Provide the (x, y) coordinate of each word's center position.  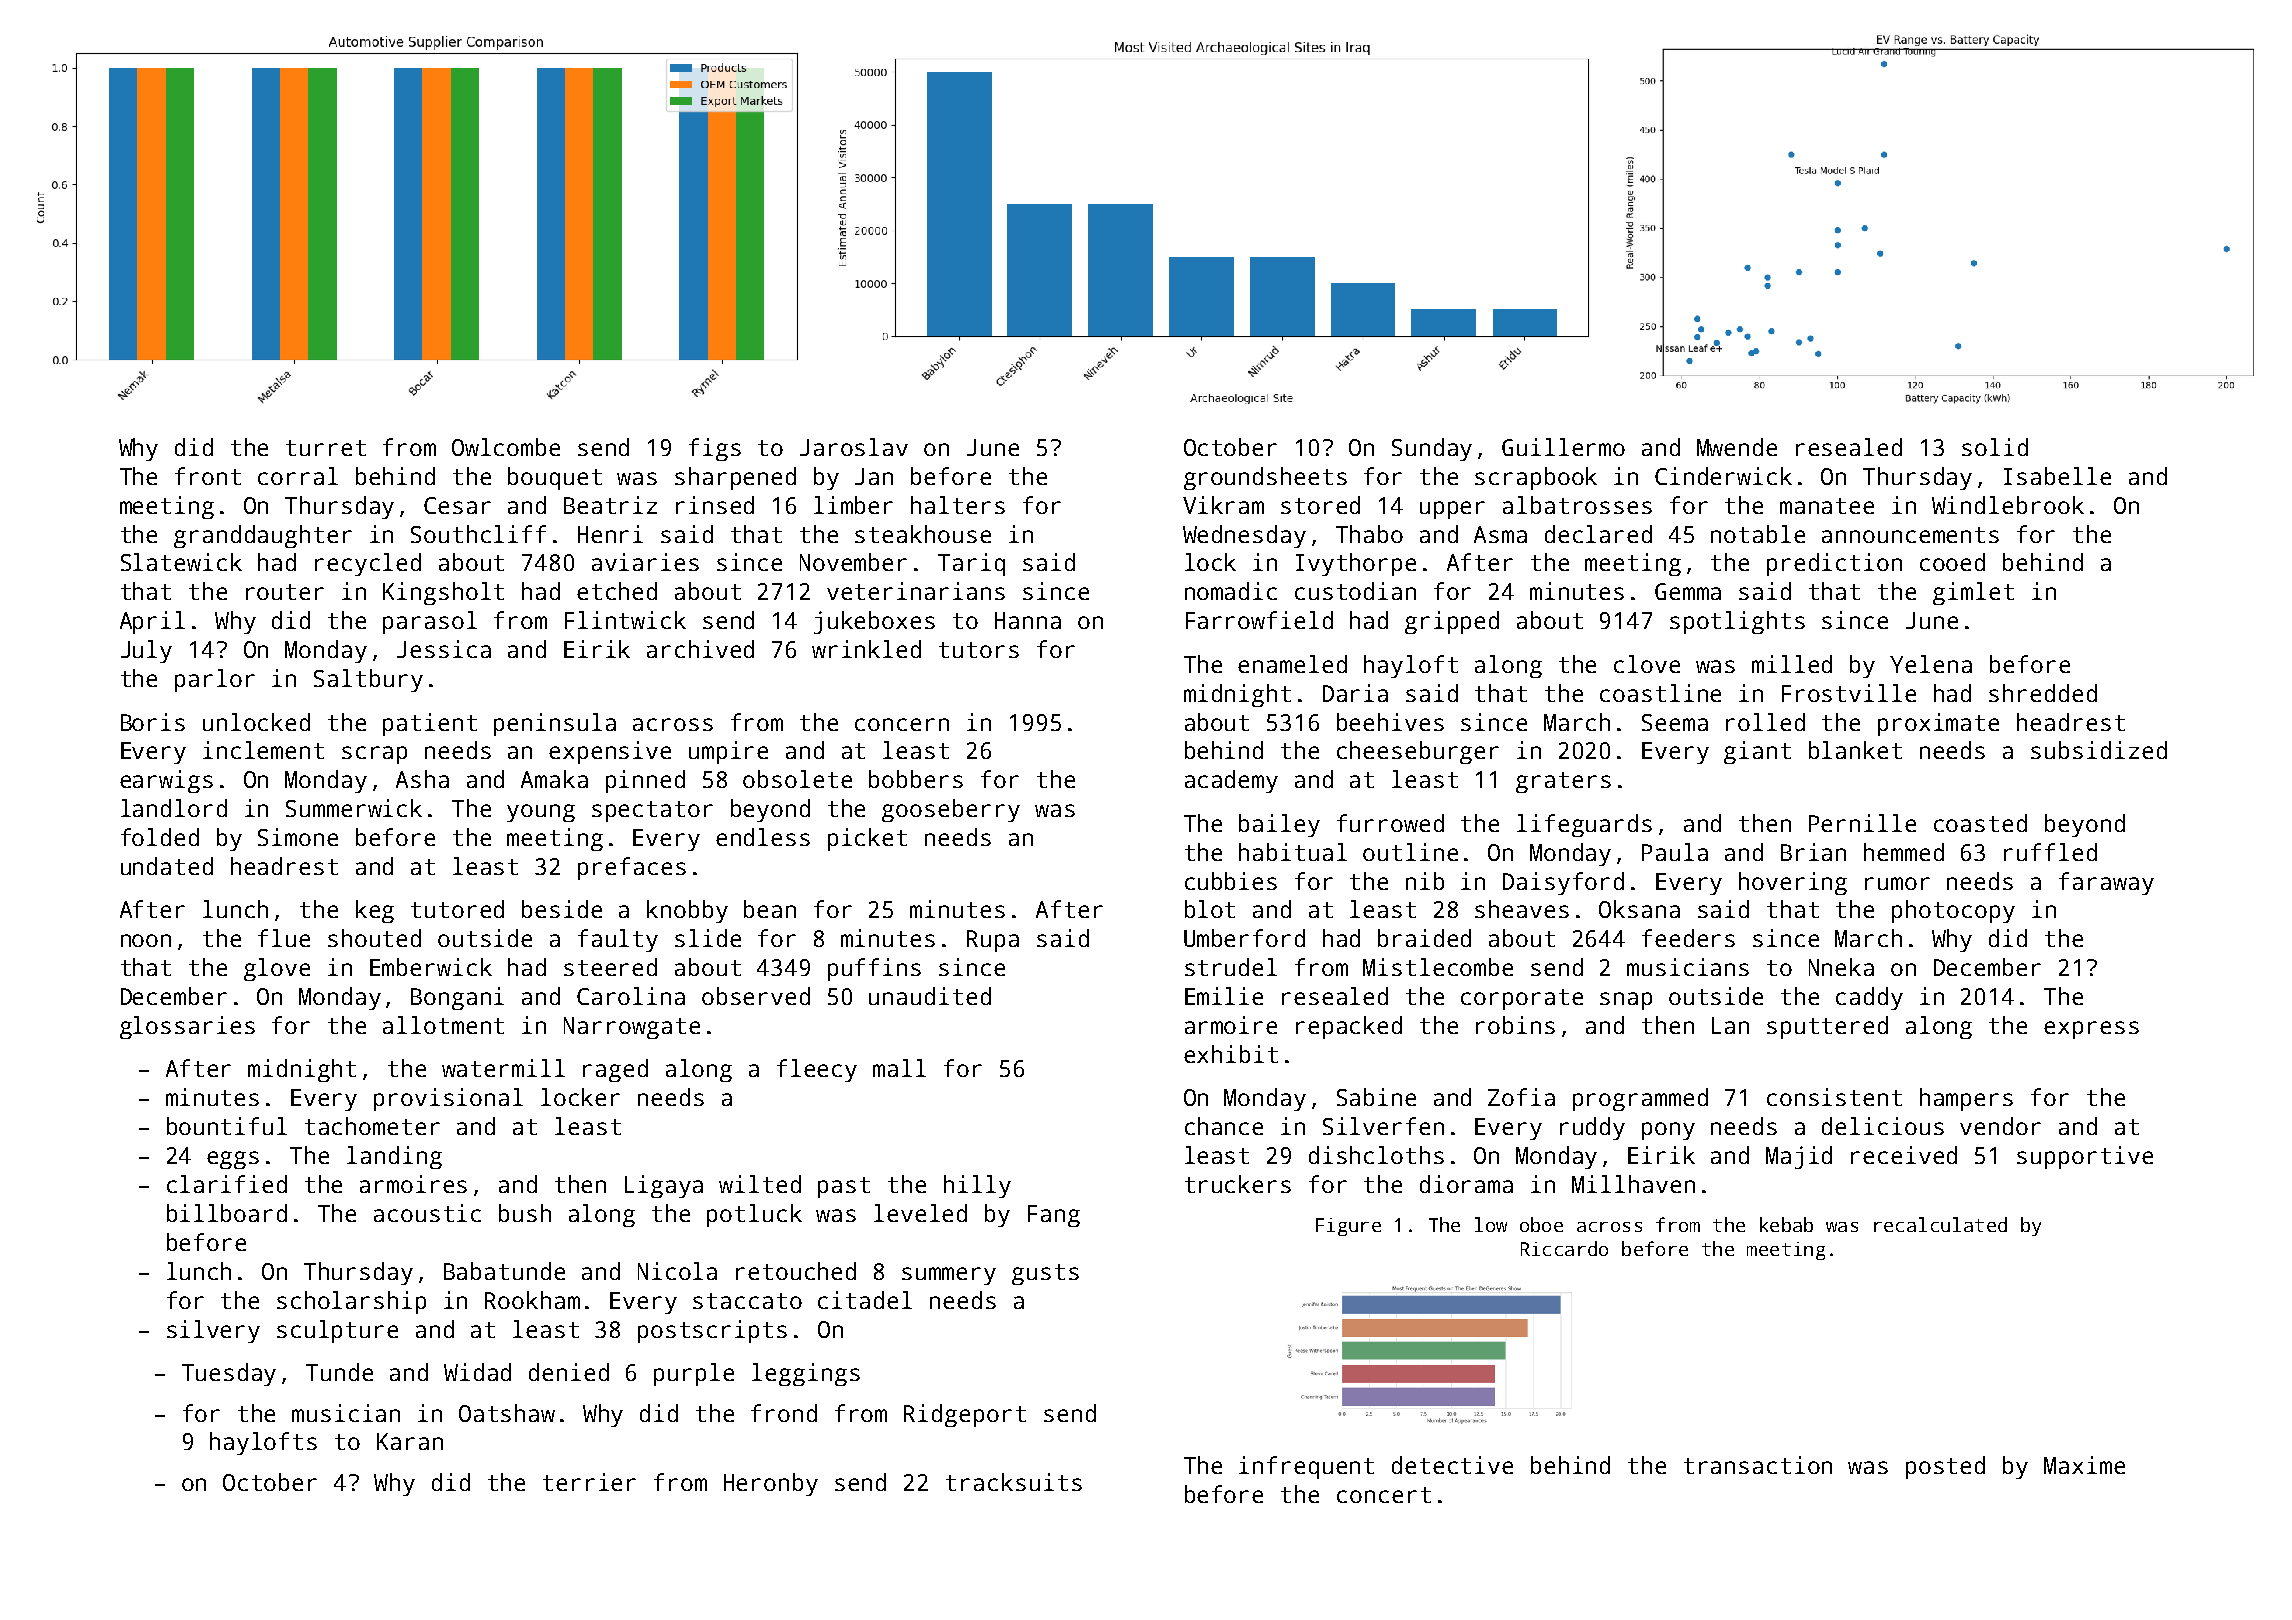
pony (1668, 1131)
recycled (368, 564)
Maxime (2084, 1465)
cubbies (1231, 881)
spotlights (1737, 622)
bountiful (227, 1126)
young (541, 813)
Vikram (1223, 505)
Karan (410, 1441)
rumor (1897, 883)
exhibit (1231, 1054)
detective (1452, 1465)
